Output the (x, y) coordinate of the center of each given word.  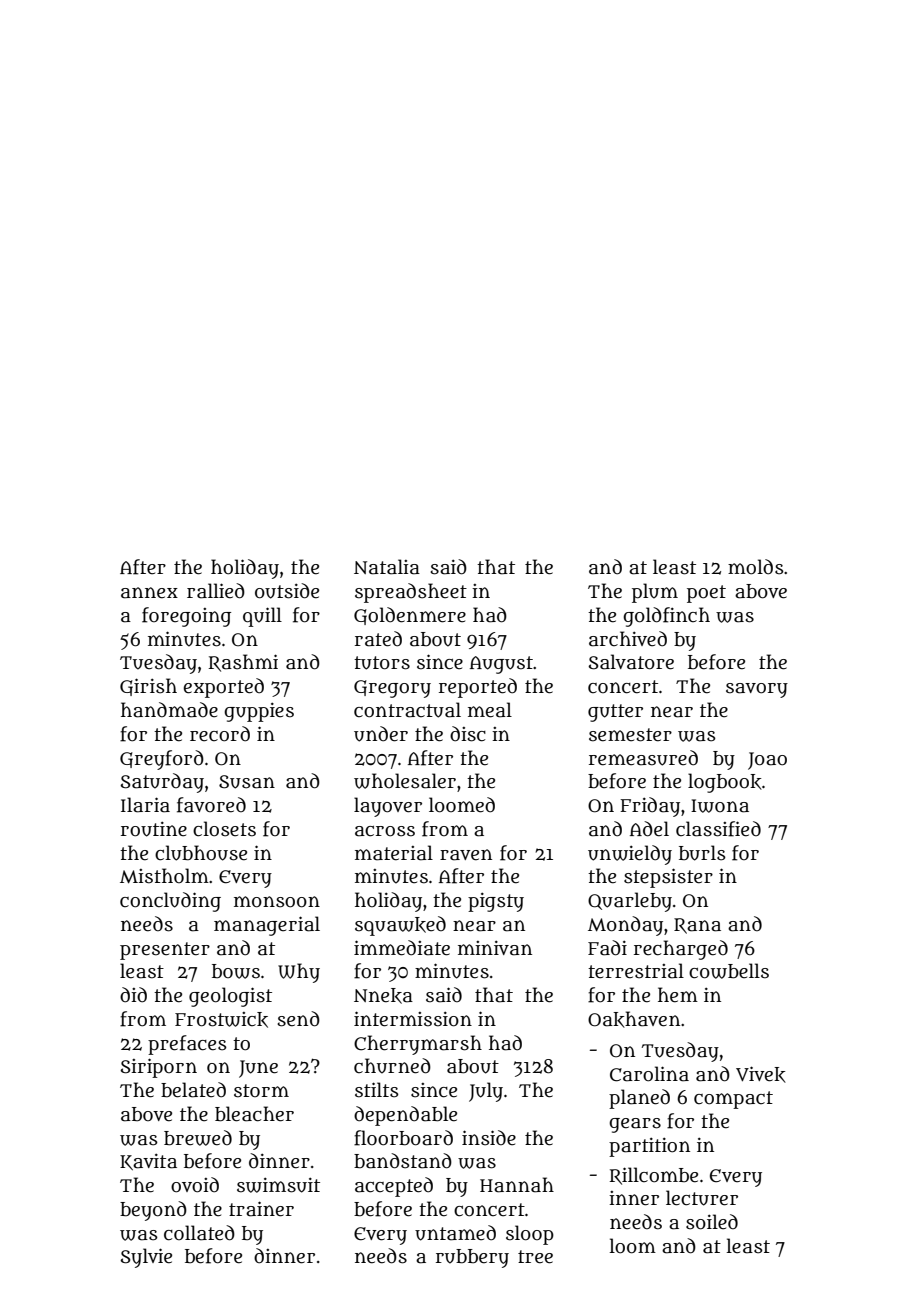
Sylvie (146, 1258)
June (258, 1069)
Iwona (720, 806)
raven (466, 855)
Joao (767, 761)
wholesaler (405, 781)
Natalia (387, 567)
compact (733, 1100)
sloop (530, 1235)
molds (756, 567)
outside (287, 591)
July (486, 1092)
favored (211, 805)
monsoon (277, 902)
